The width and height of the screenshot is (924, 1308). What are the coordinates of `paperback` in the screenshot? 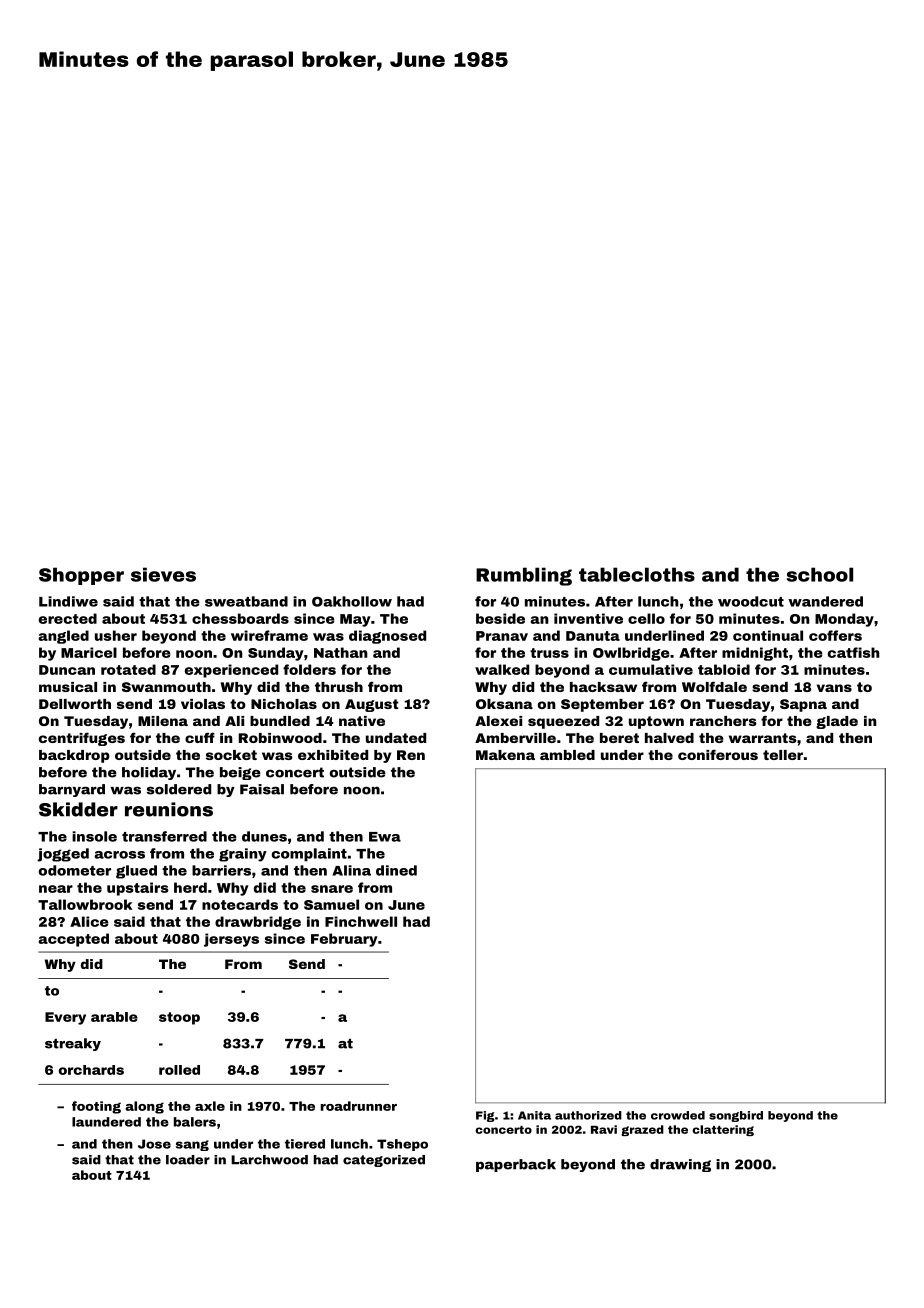 It's located at (516, 1165).
